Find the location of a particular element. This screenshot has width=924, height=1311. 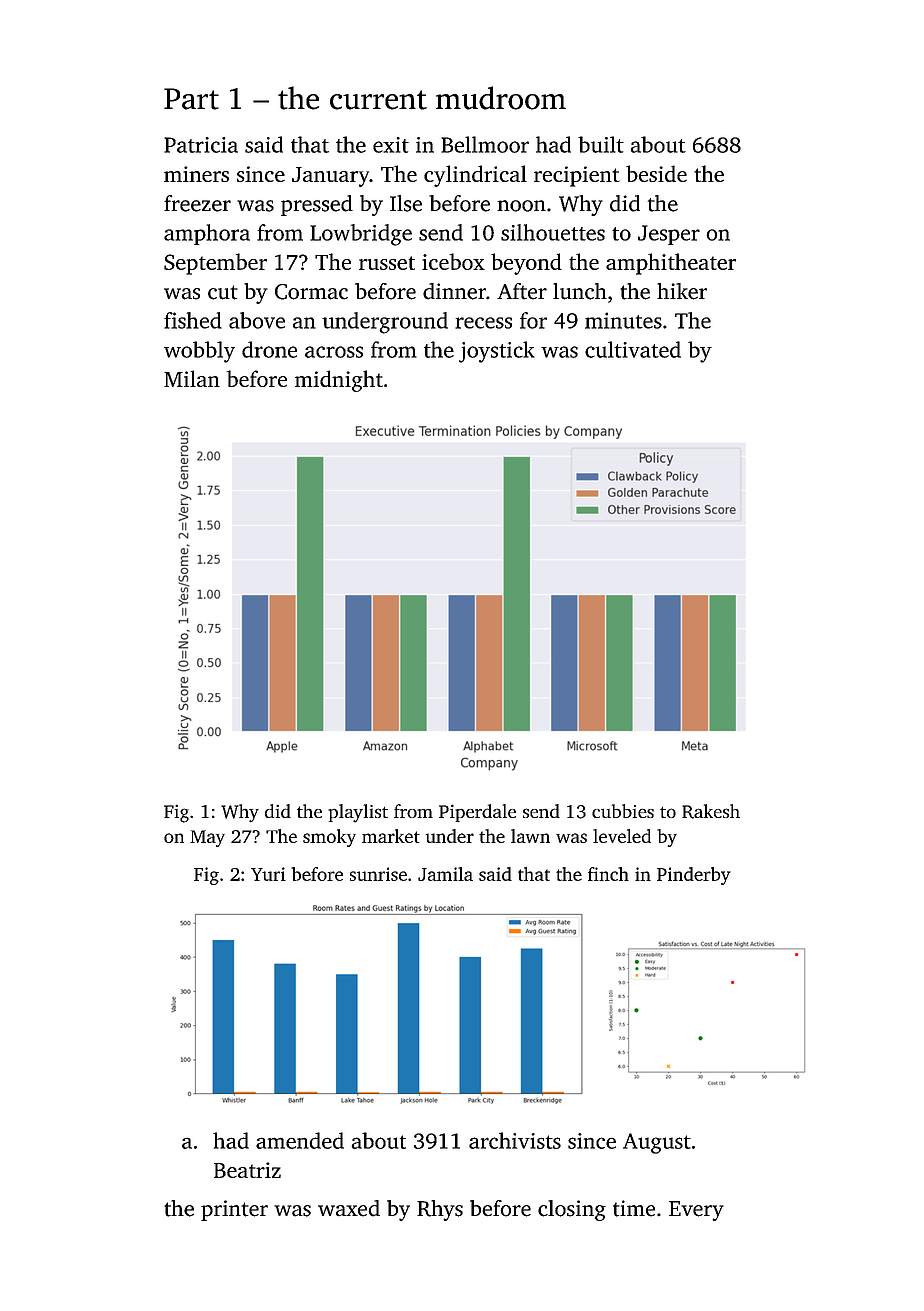

printer is located at coordinates (234, 1210).
